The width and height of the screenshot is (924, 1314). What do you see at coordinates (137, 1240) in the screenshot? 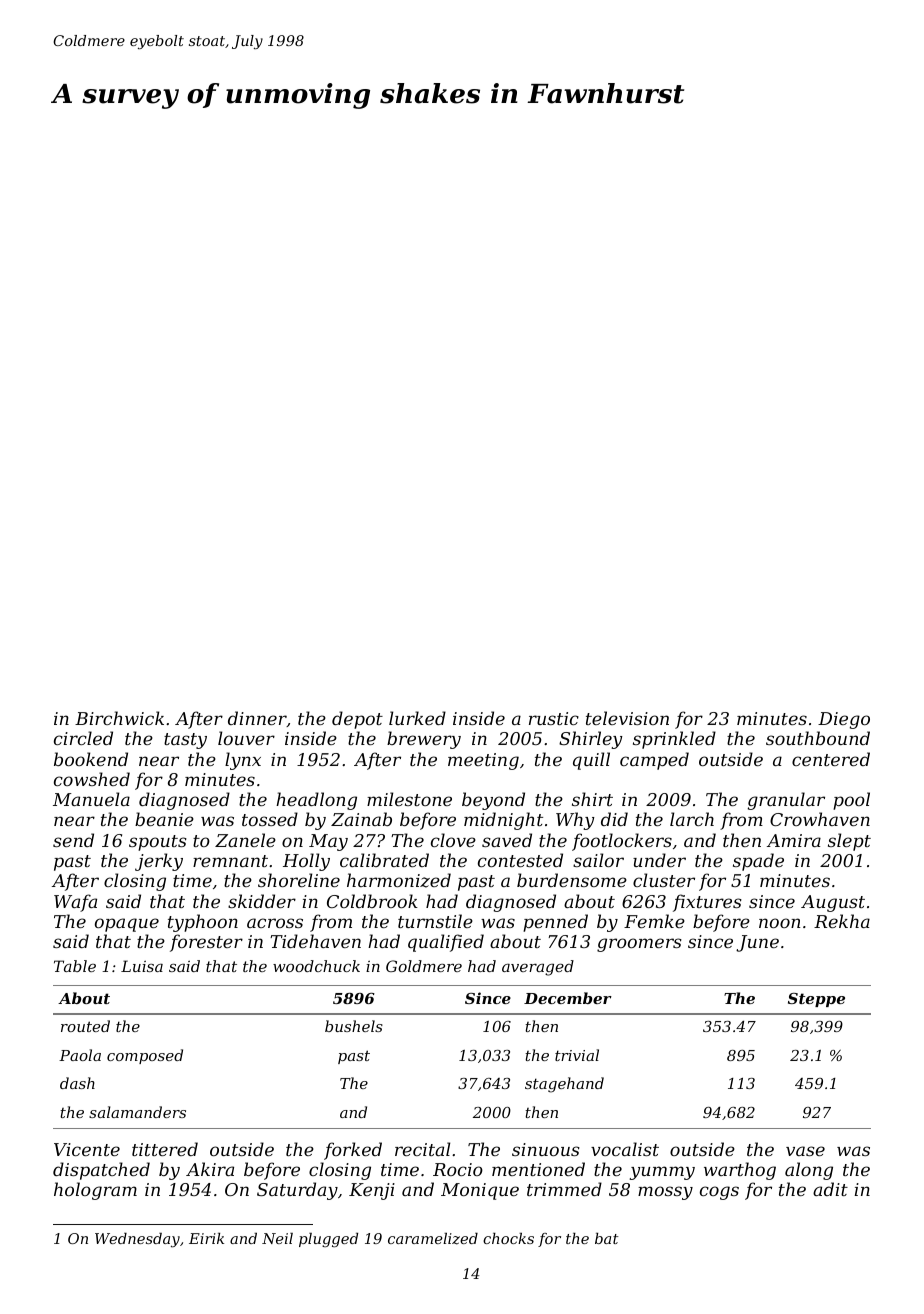
I see `Wednesday` at bounding box center [137, 1240].
